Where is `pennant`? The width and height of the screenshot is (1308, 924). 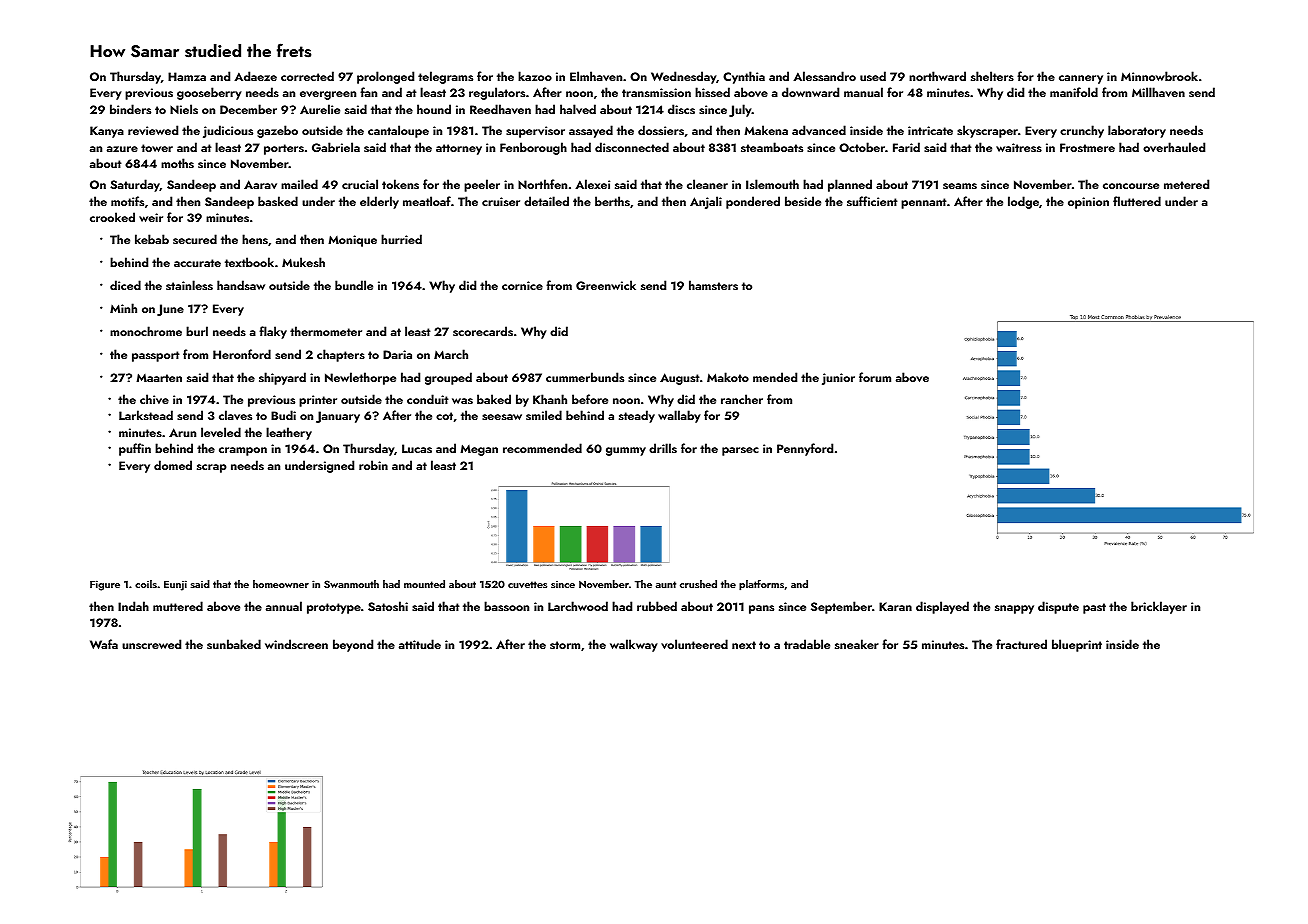
pennant is located at coordinates (924, 203).
